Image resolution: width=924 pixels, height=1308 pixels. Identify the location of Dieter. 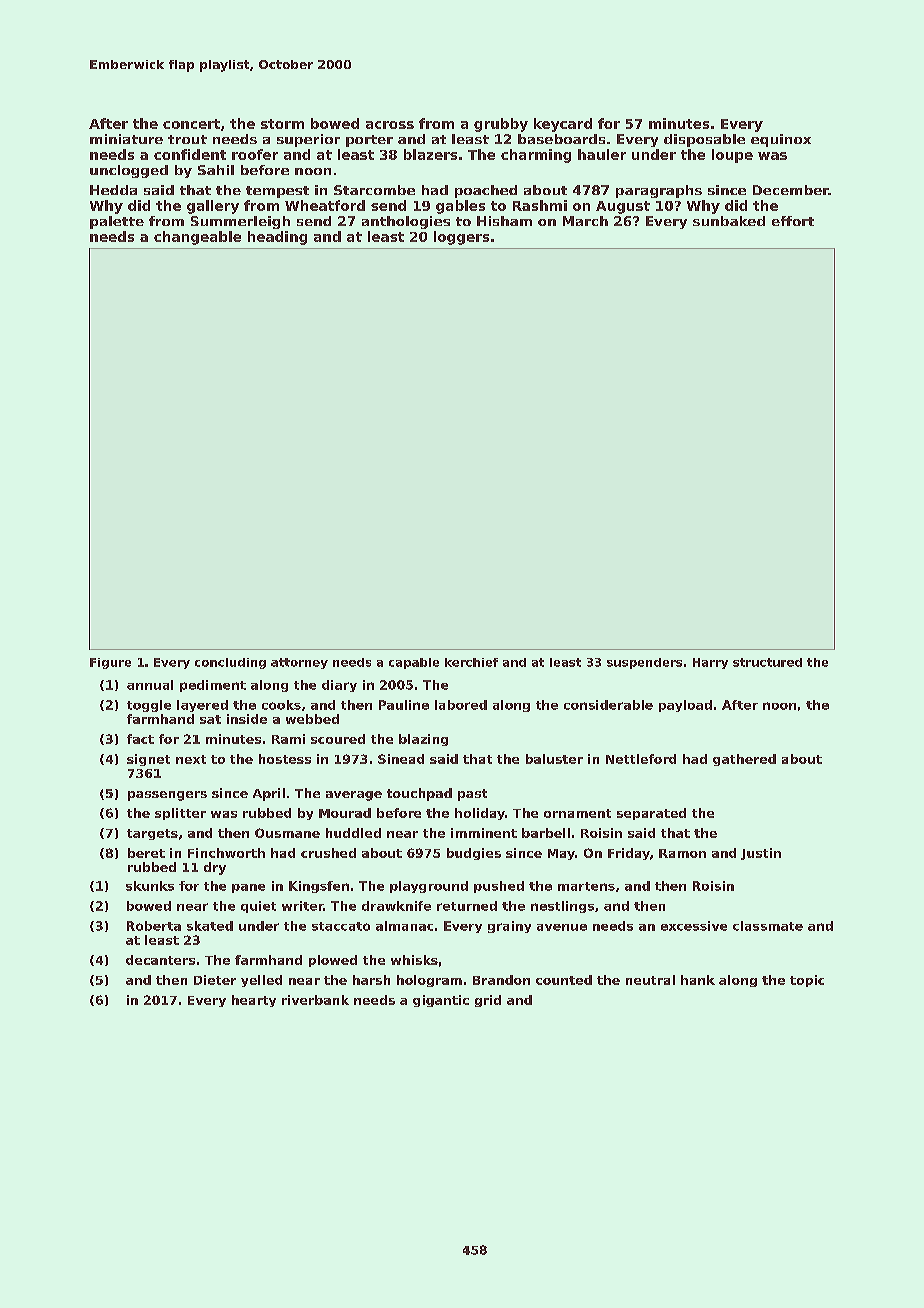
(215, 980).
